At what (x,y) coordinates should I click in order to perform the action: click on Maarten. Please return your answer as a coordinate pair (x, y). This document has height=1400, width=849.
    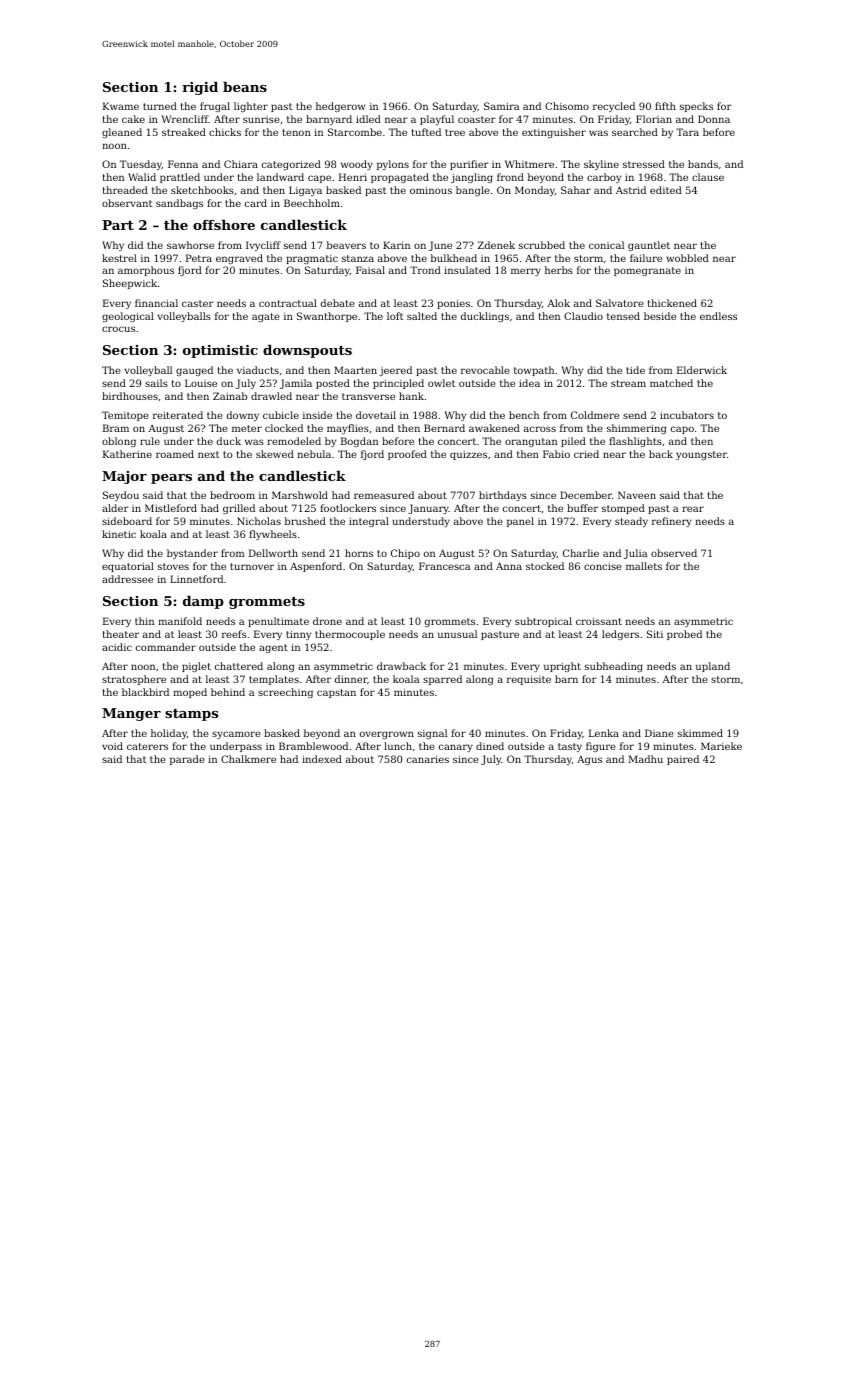
    Looking at the image, I should click on (355, 370).
